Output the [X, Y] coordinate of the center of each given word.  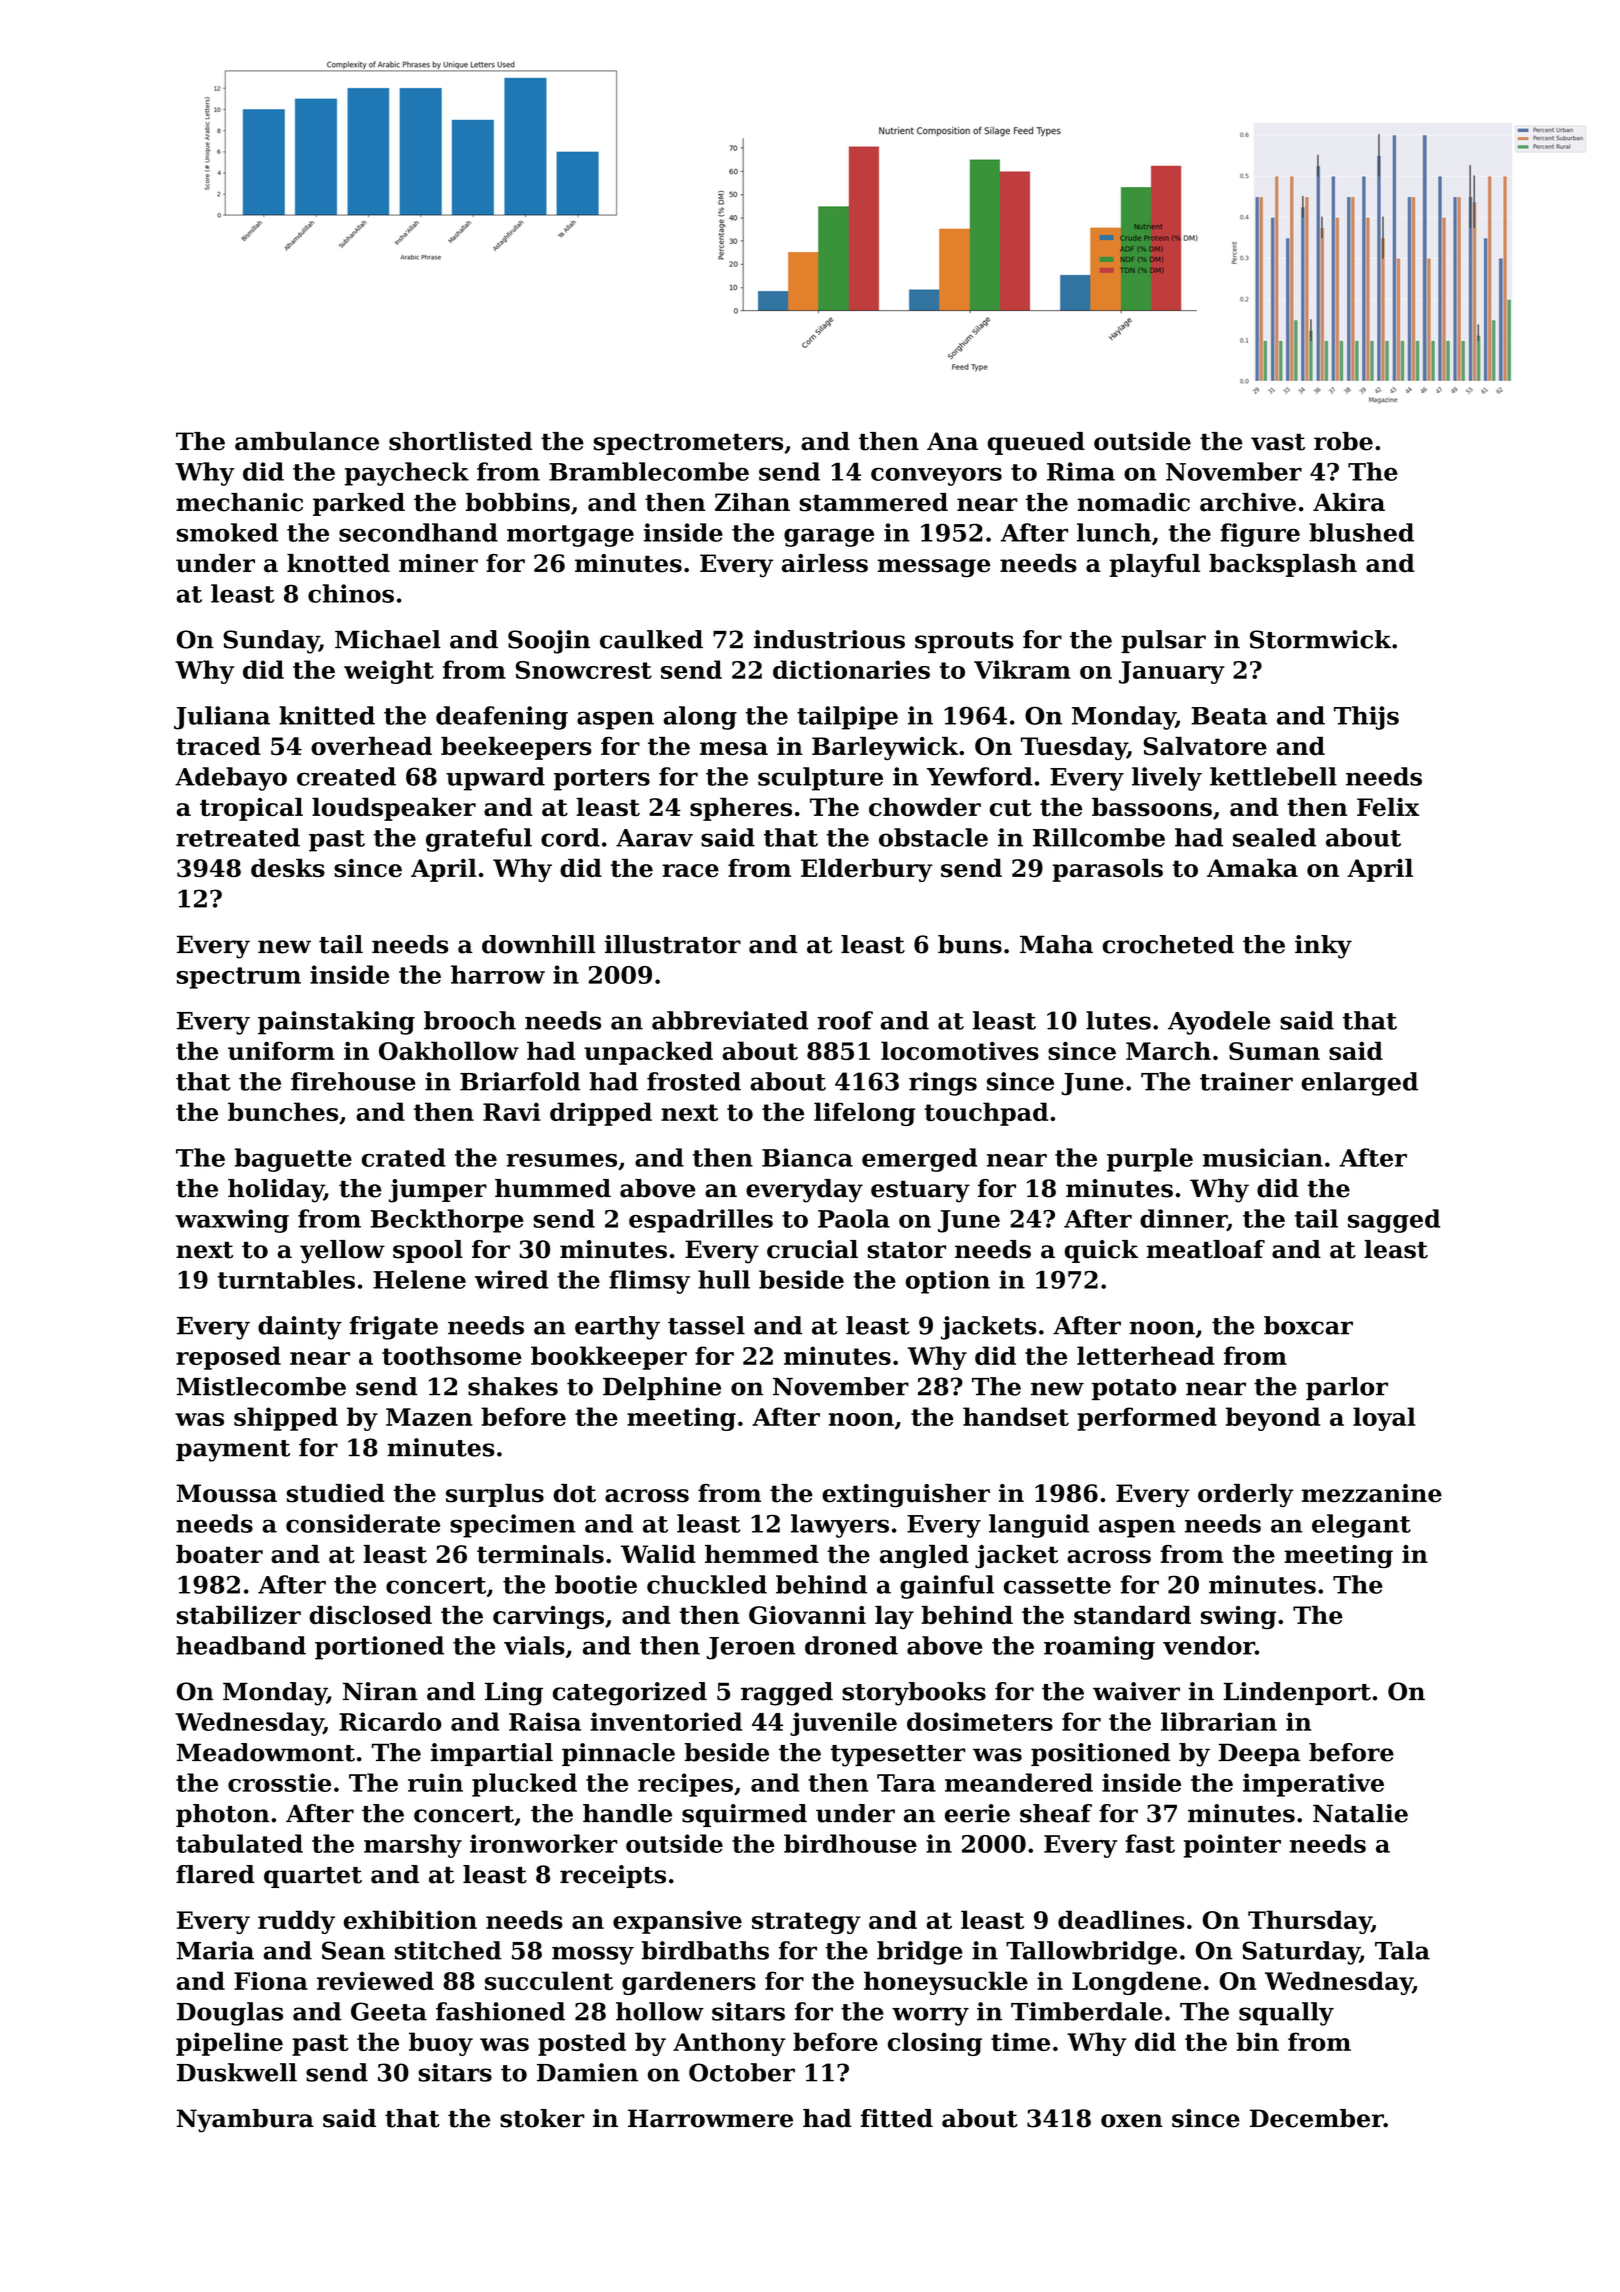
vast [1278, 442]
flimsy [649, 1282]
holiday [276, 1191]
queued [1036, 443]
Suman [1274, 1051]
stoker [542, 2118]
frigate [394, 1328]
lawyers [840, 1526]
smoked [227, 532]
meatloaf [1206, 1249]
